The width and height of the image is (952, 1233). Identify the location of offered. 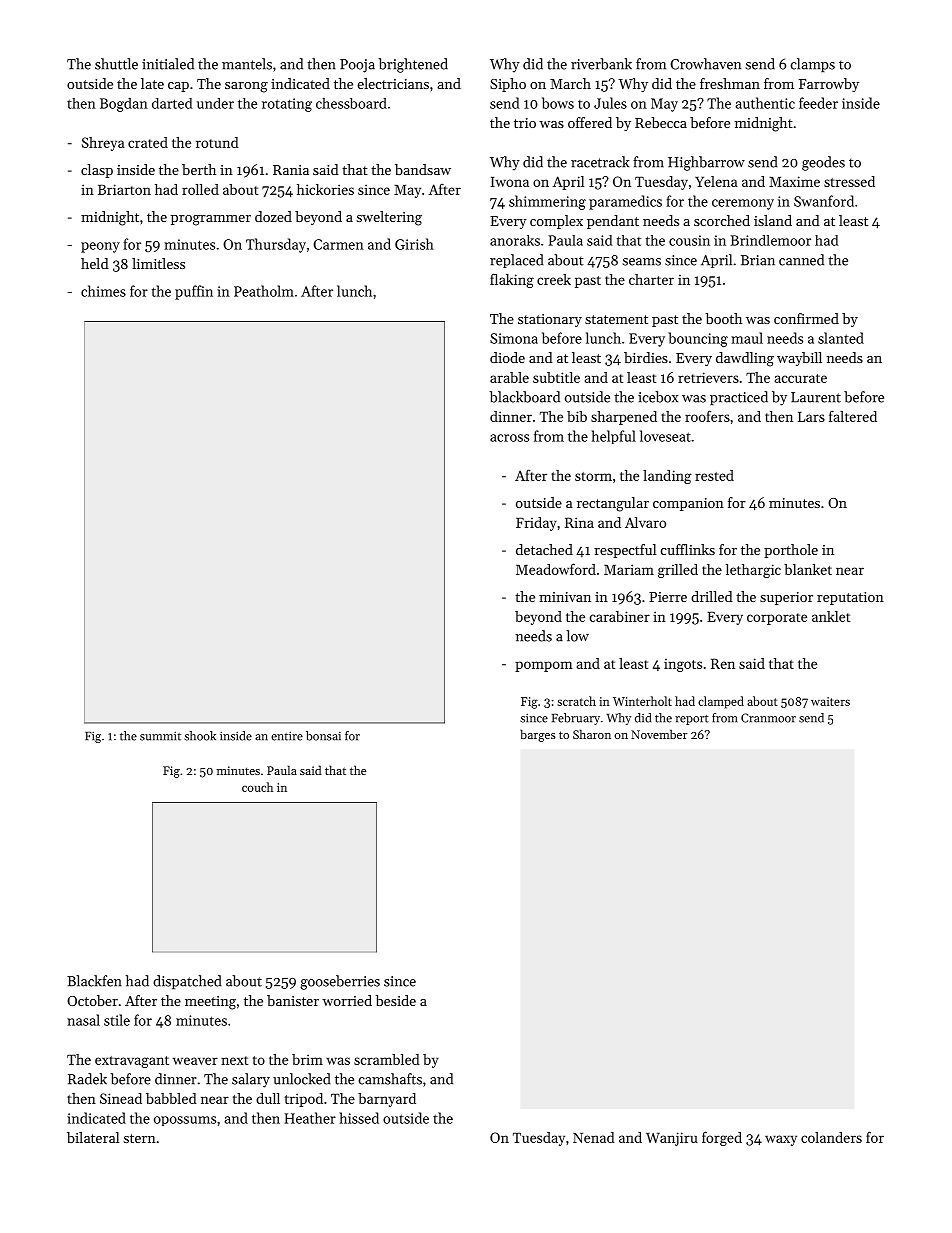
(590, 122).
